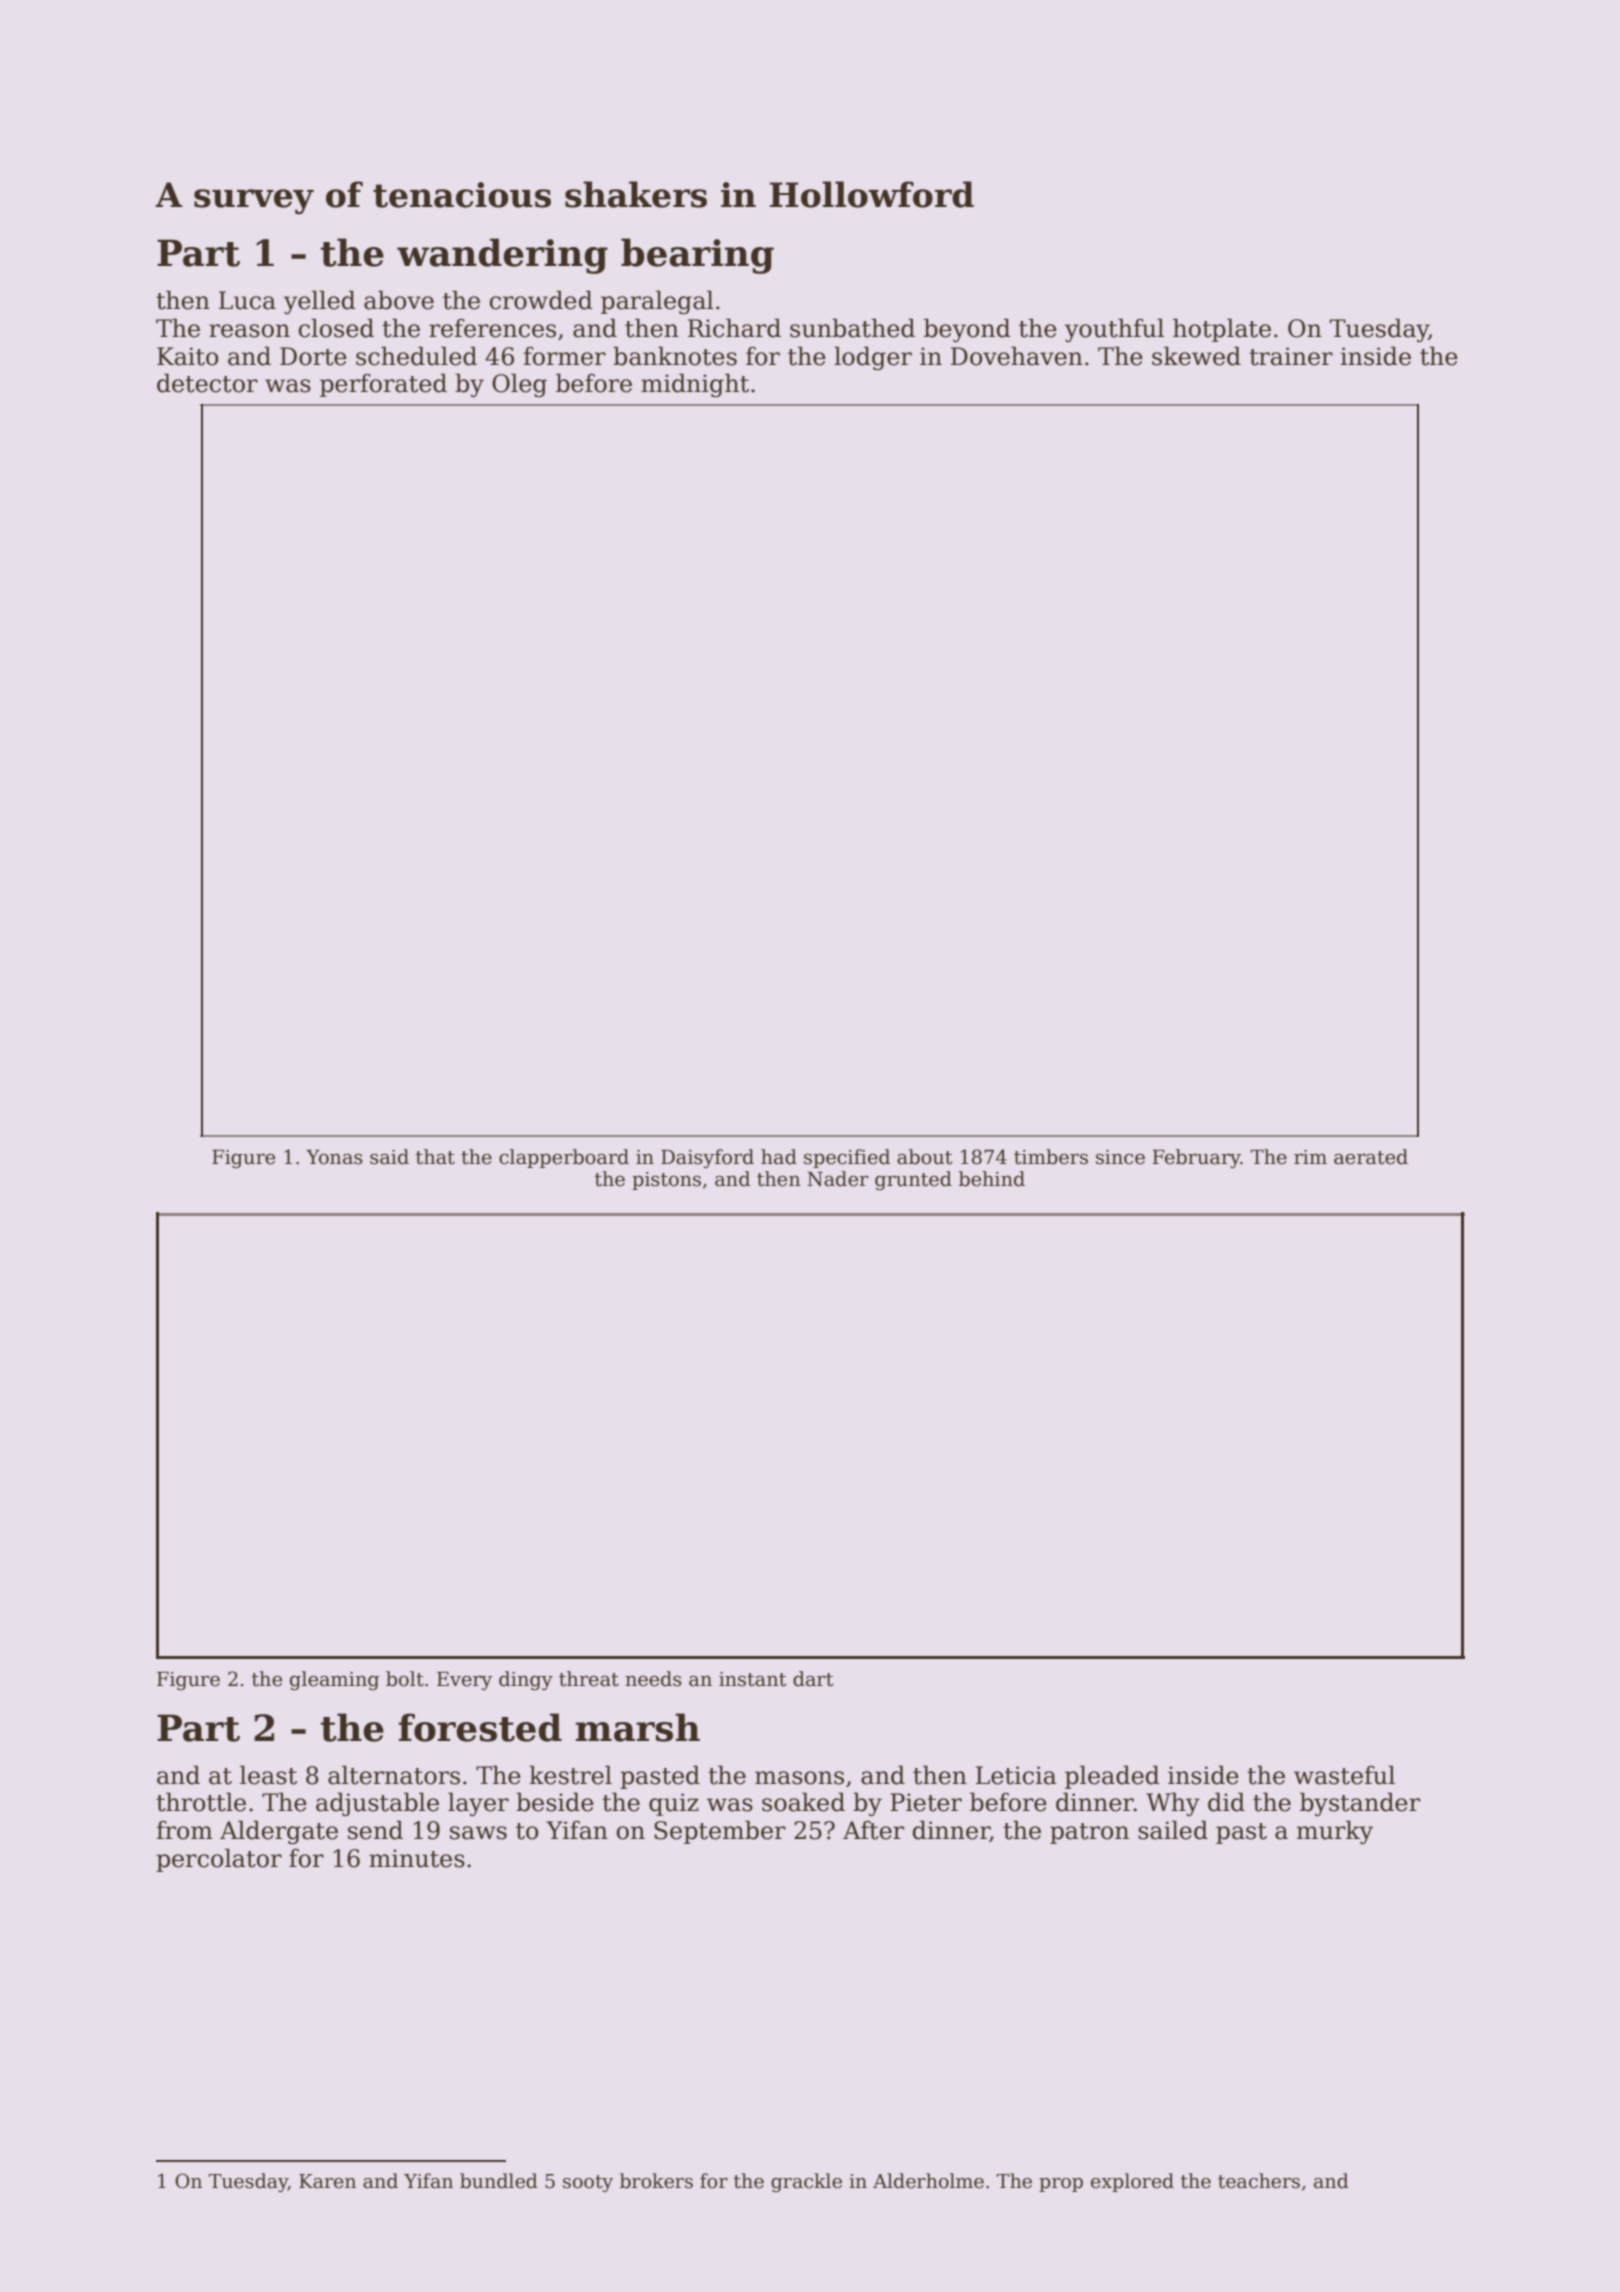 The image size is (1620, 2292). I want to click on since, so click(1120, 1157).
